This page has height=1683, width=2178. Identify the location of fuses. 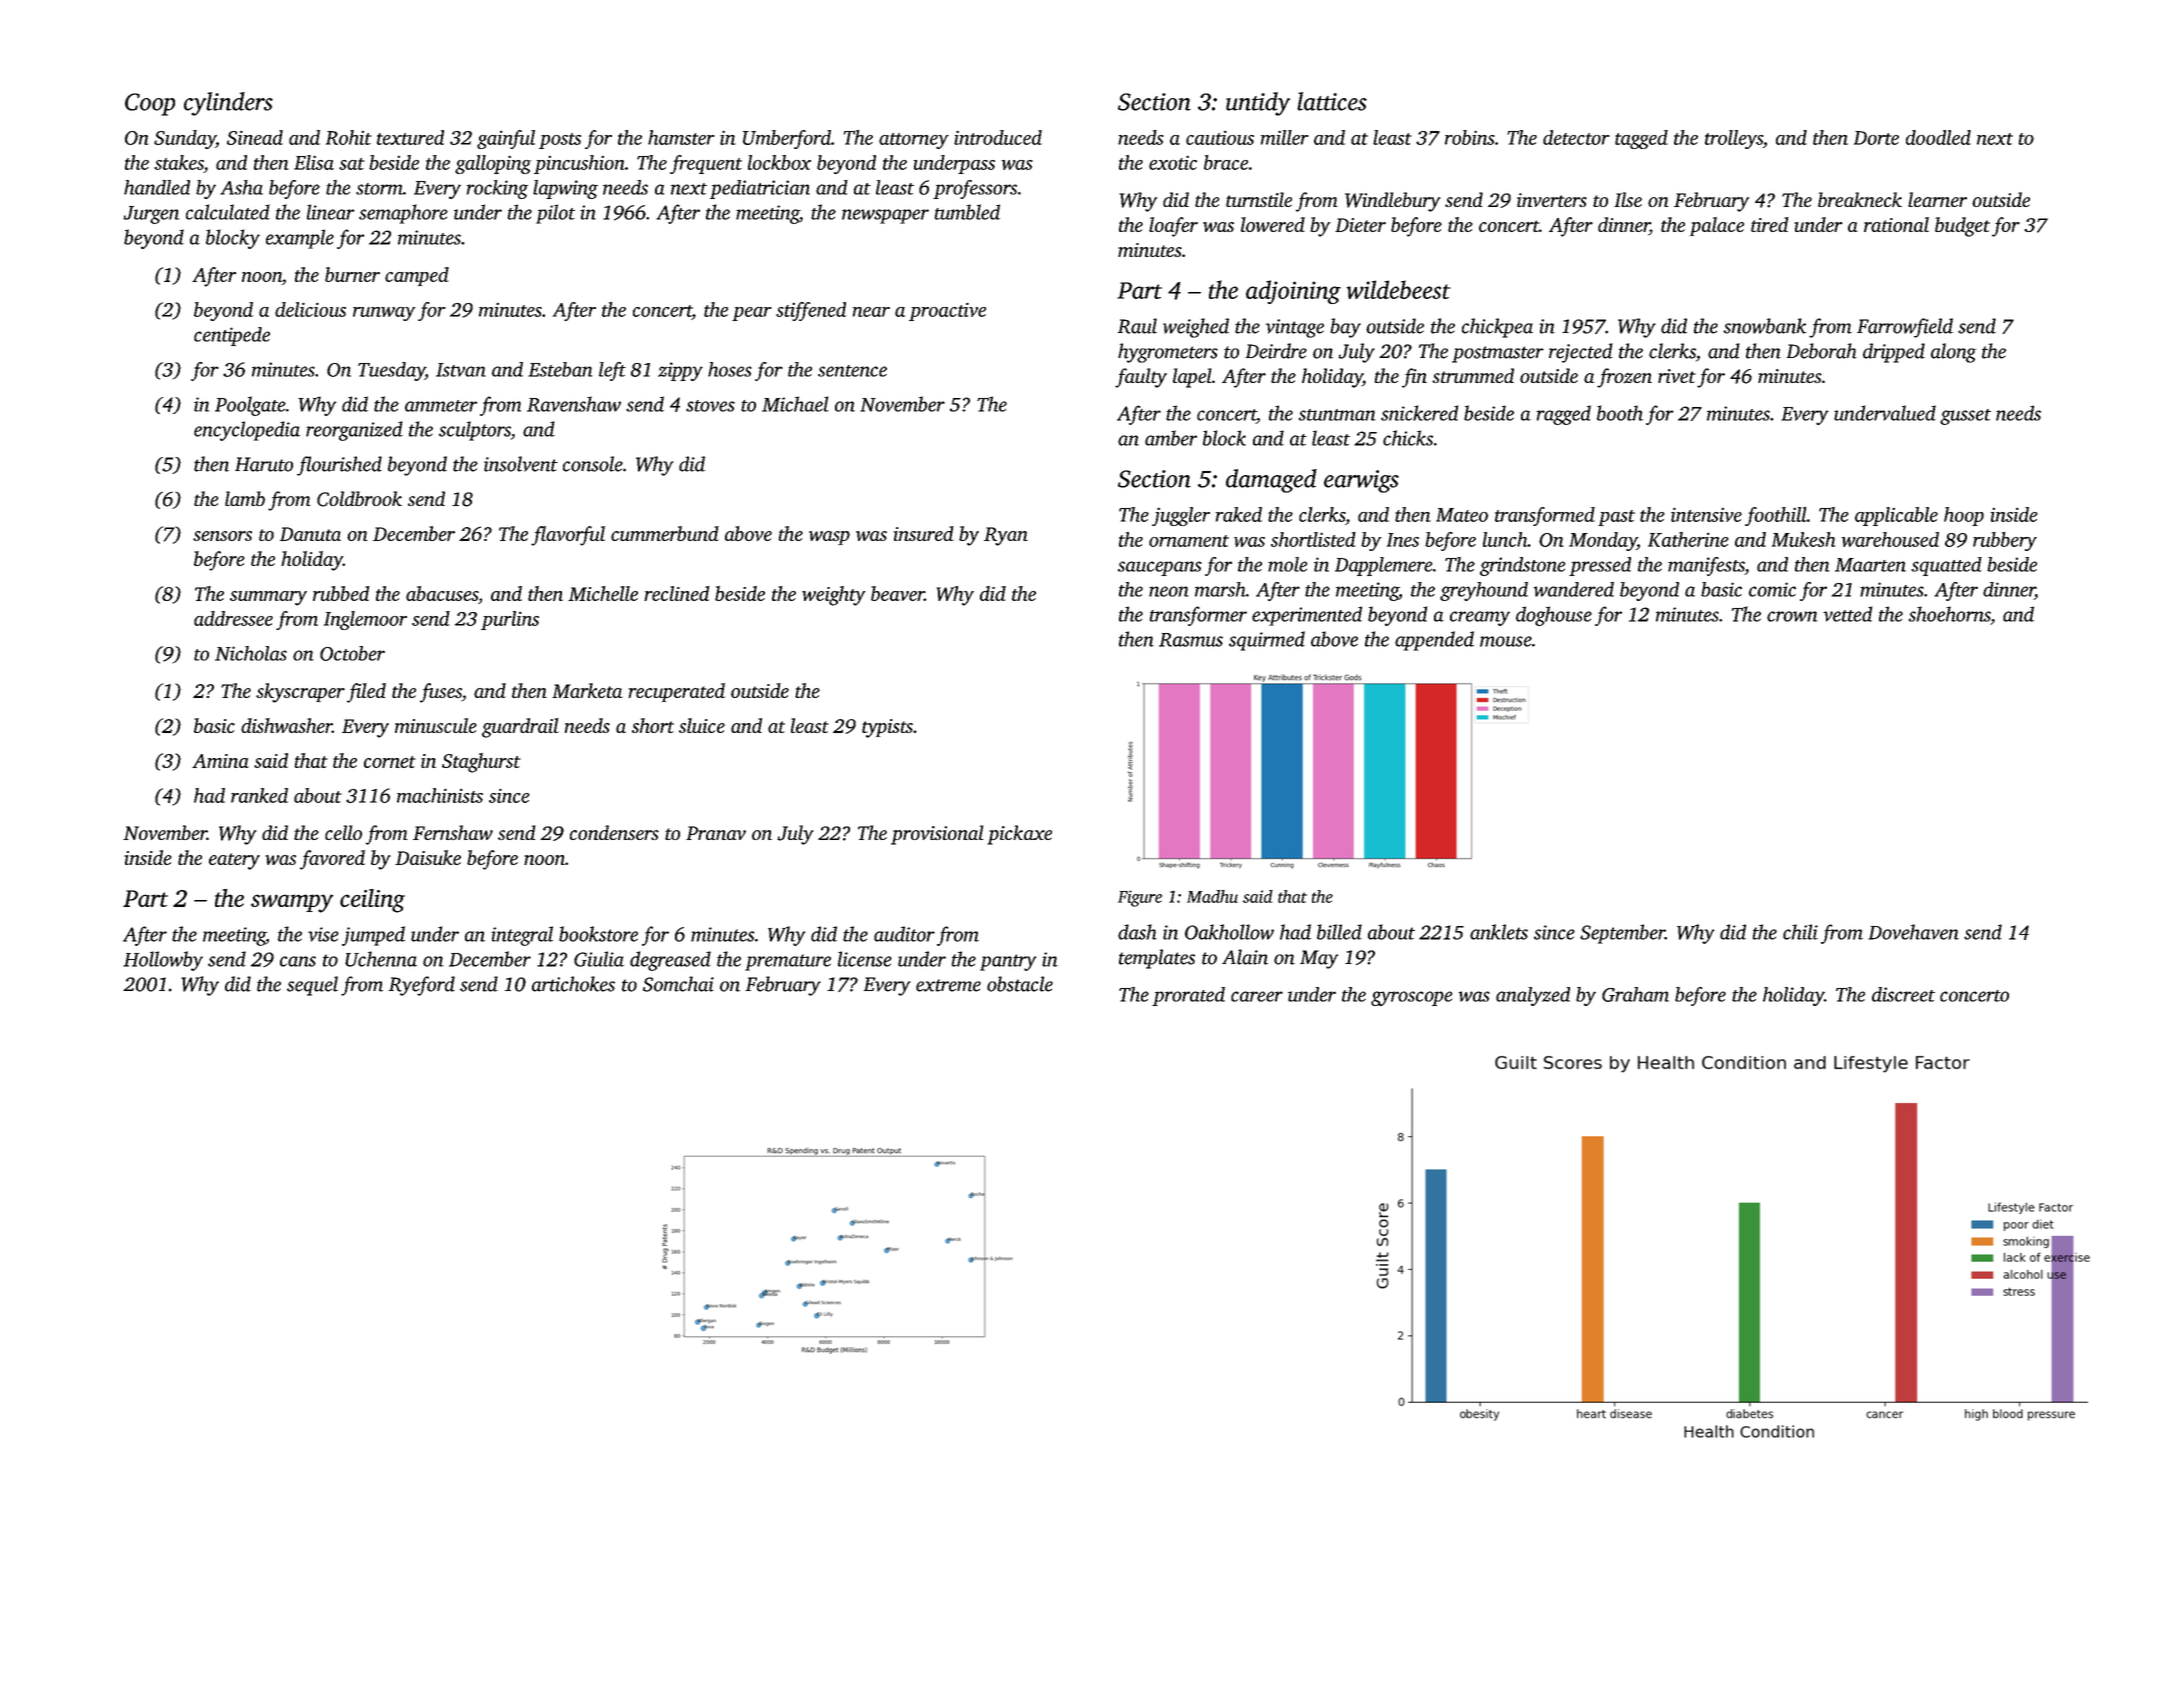
(441, 693).
